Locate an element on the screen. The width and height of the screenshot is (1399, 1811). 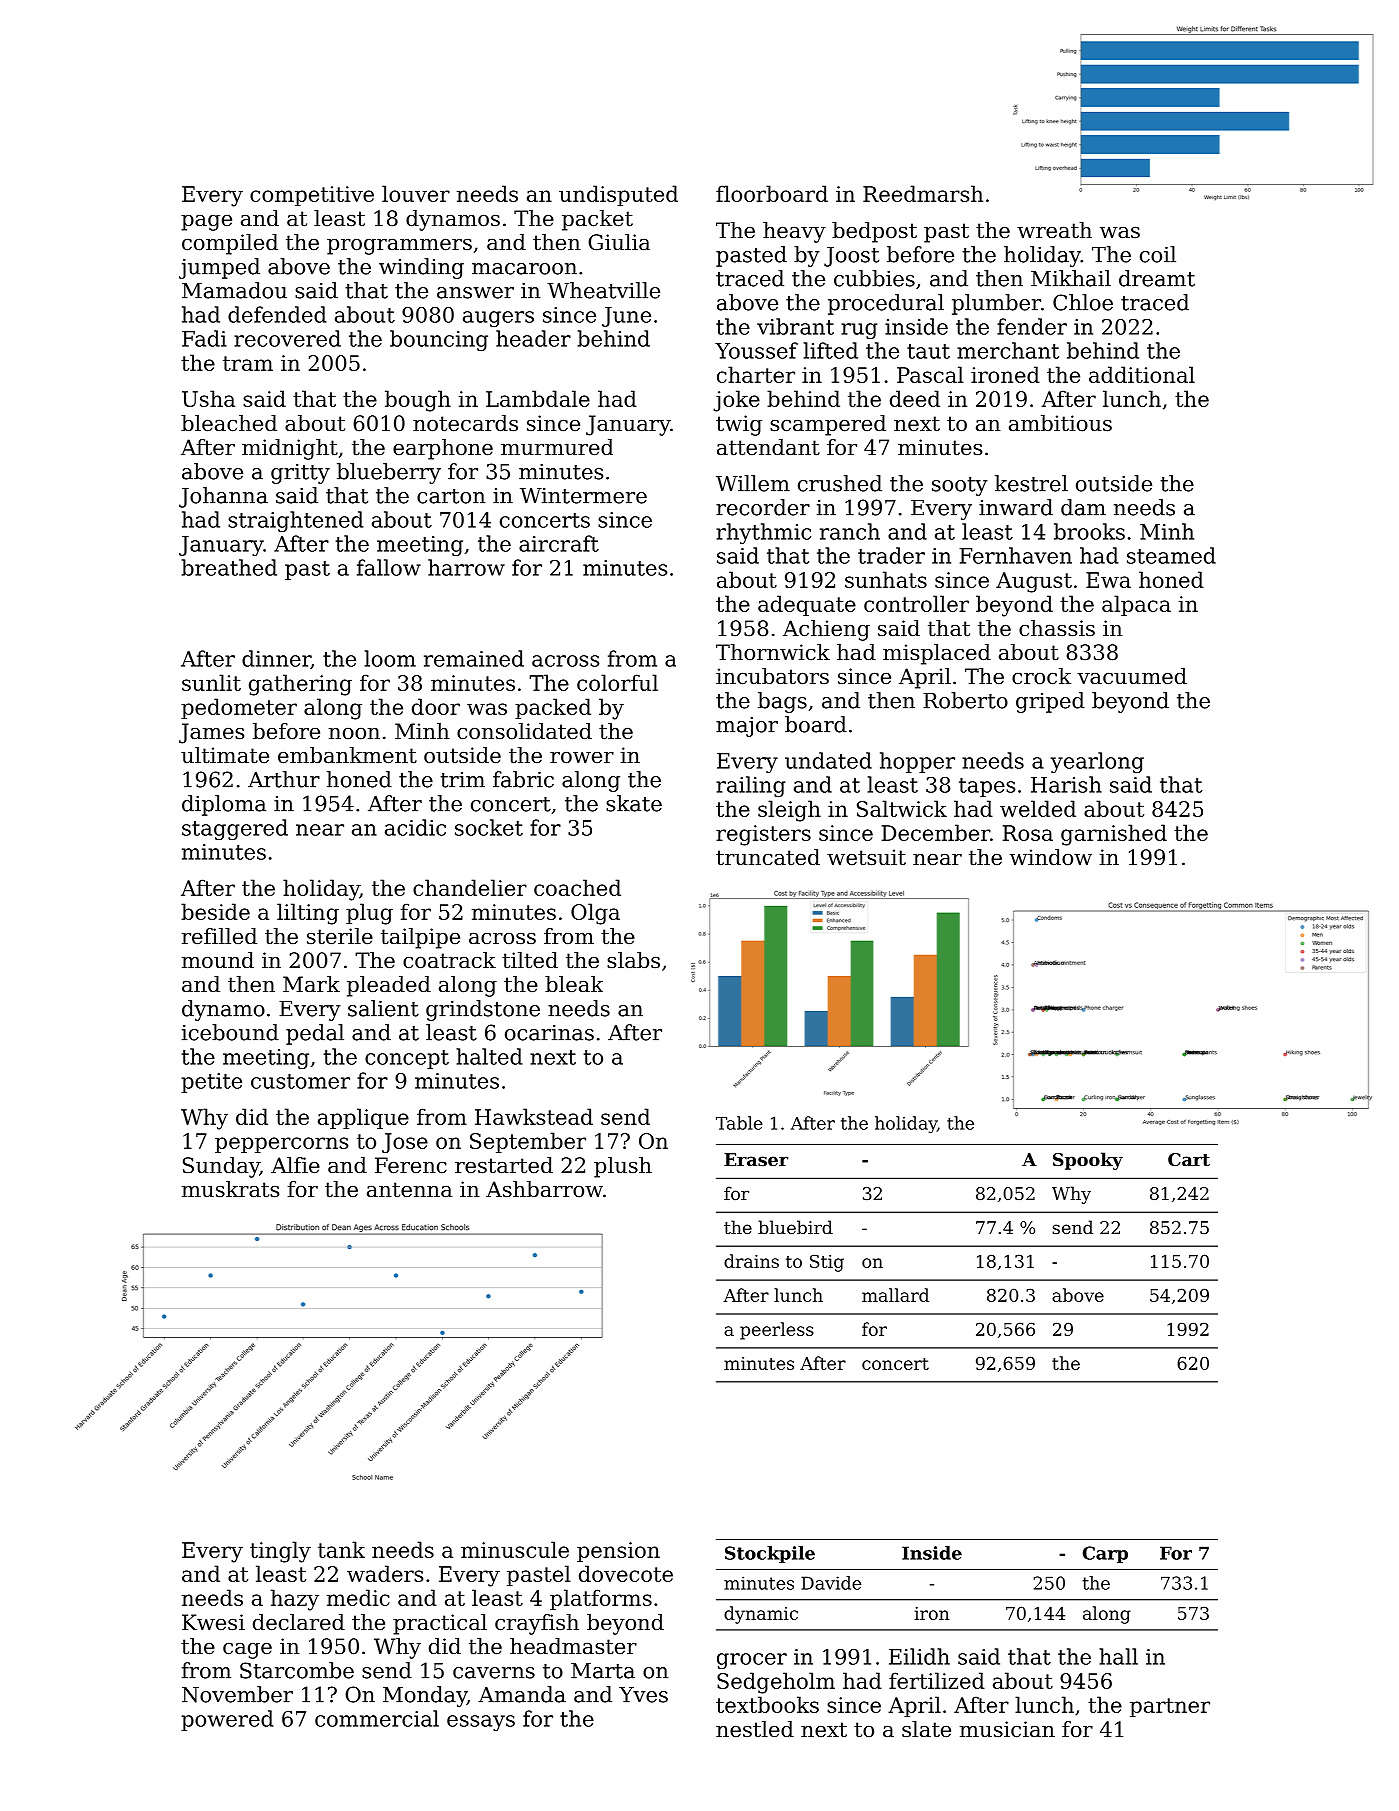
slate is located at coordinates (926, 1729).
